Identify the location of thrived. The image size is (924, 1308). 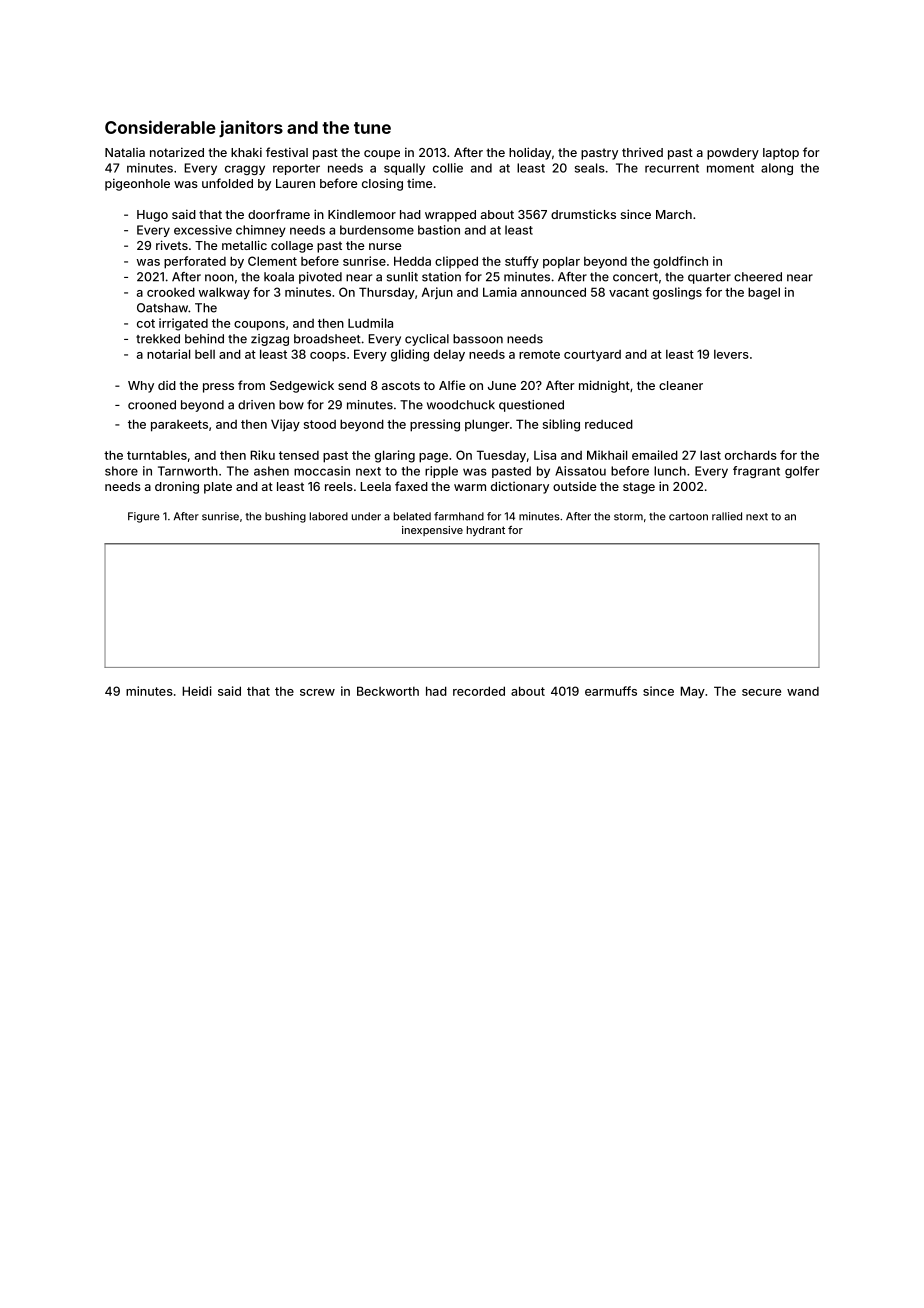
(642, 152).
